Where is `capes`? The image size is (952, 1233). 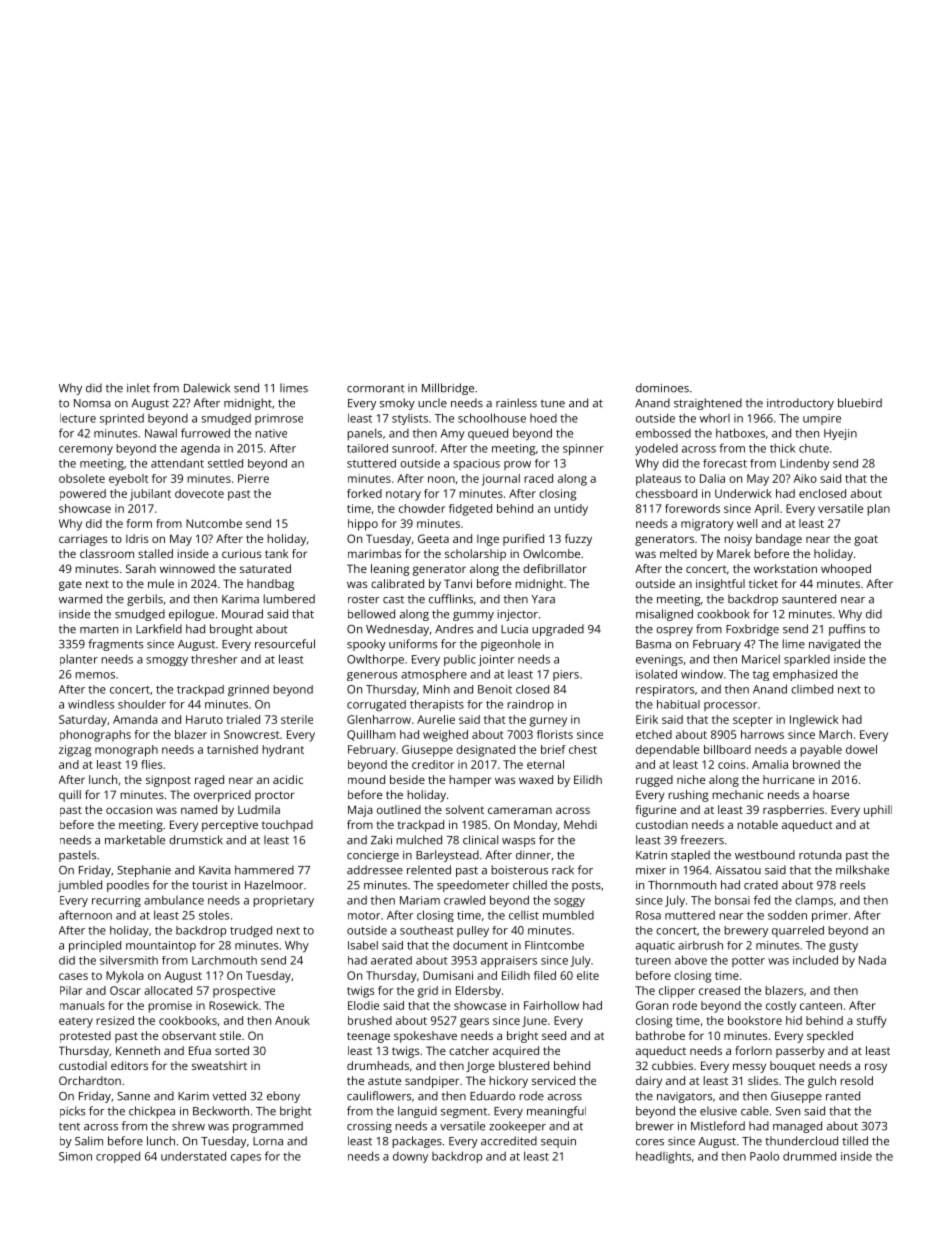
capes is located at coordinates (246, 1158).
